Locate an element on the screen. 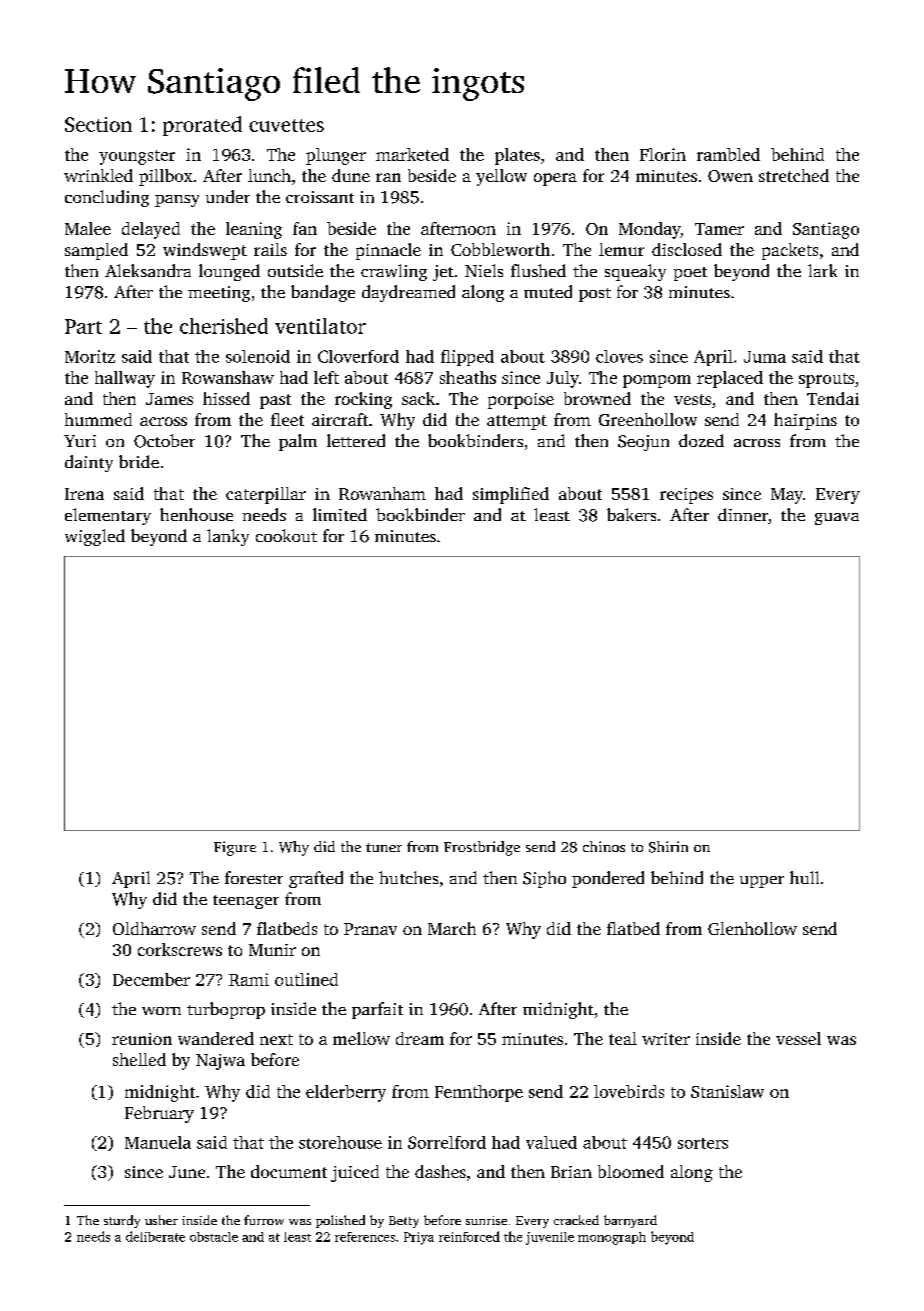 This screenshot has width=924, height=1311. Sipho is located at coordinates (544, 879).
